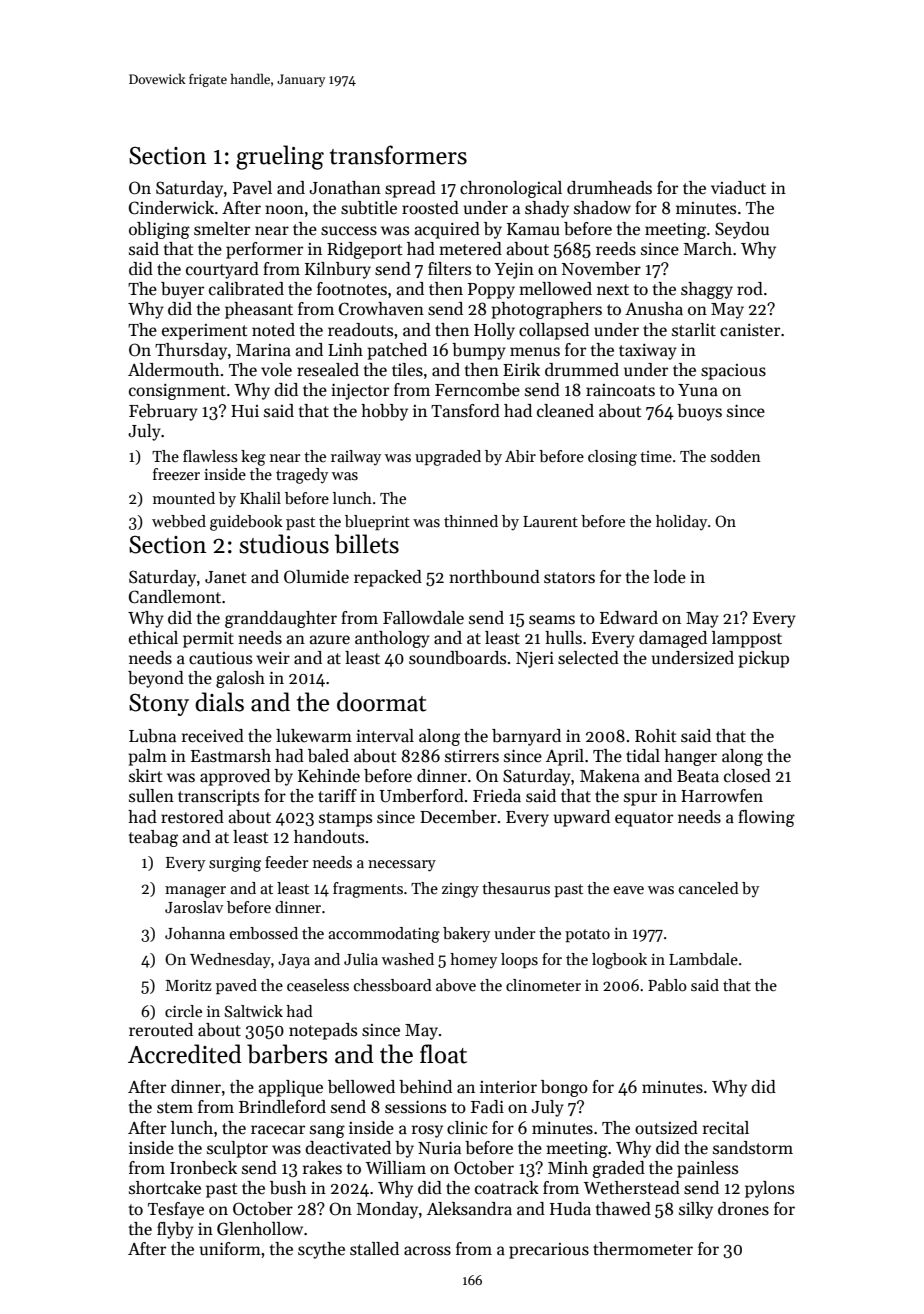  Describe the element at coordinates (337, 796) in the page. I see `tariff` at that location.
